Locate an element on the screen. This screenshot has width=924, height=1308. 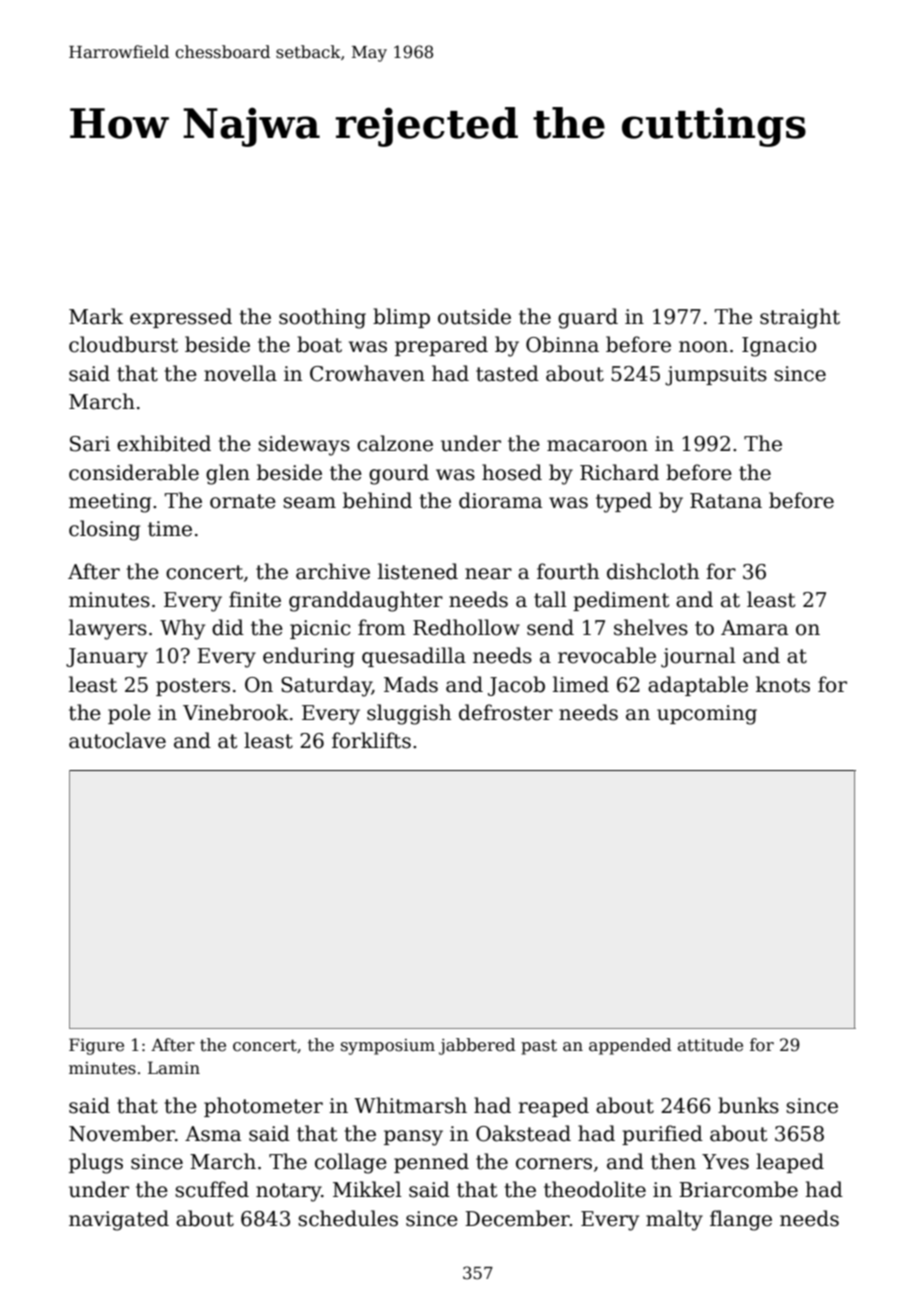
diorama is located at coordinates (500, 500).
